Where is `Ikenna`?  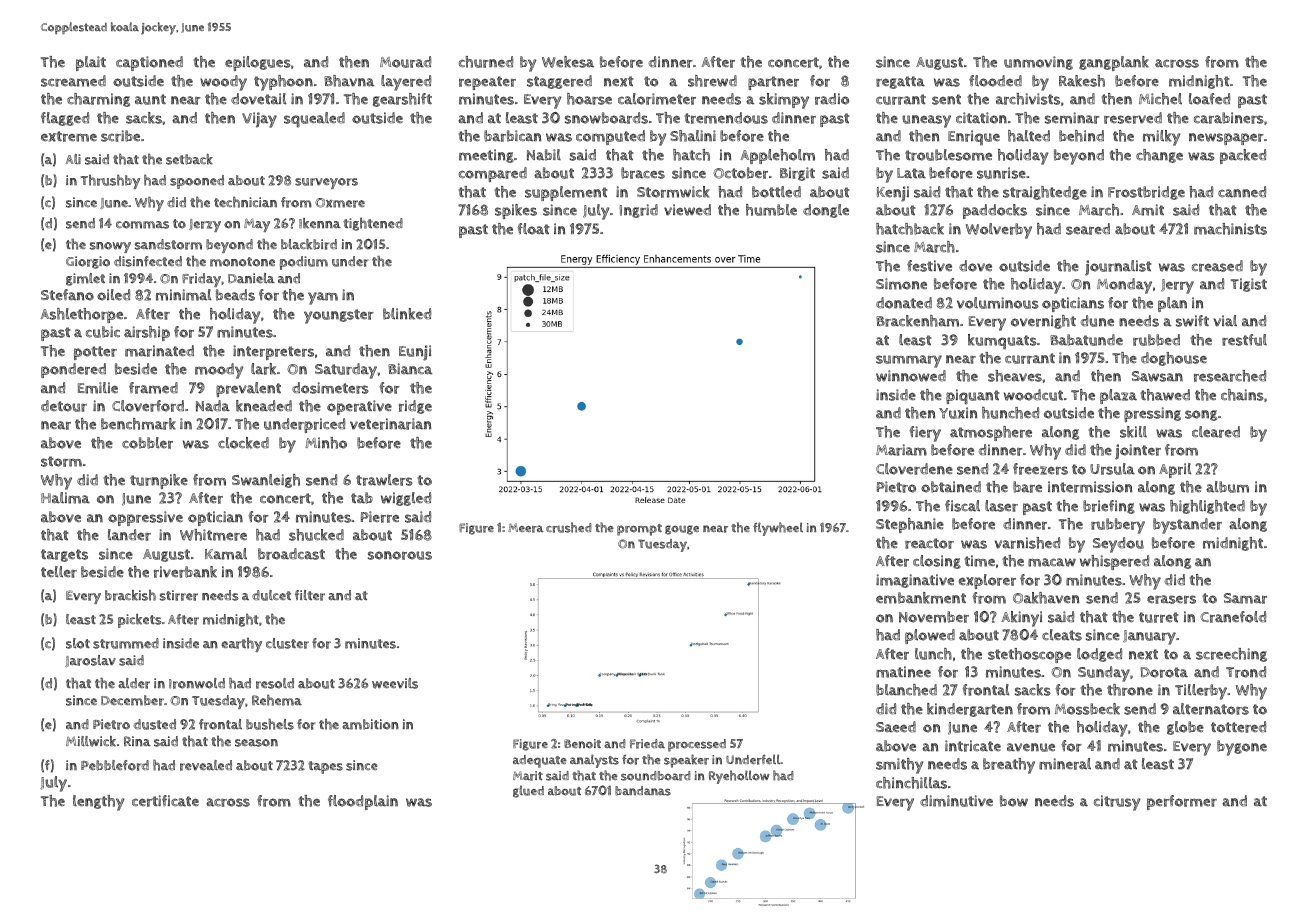
Ikenna is located at coordinates (320, 223).
